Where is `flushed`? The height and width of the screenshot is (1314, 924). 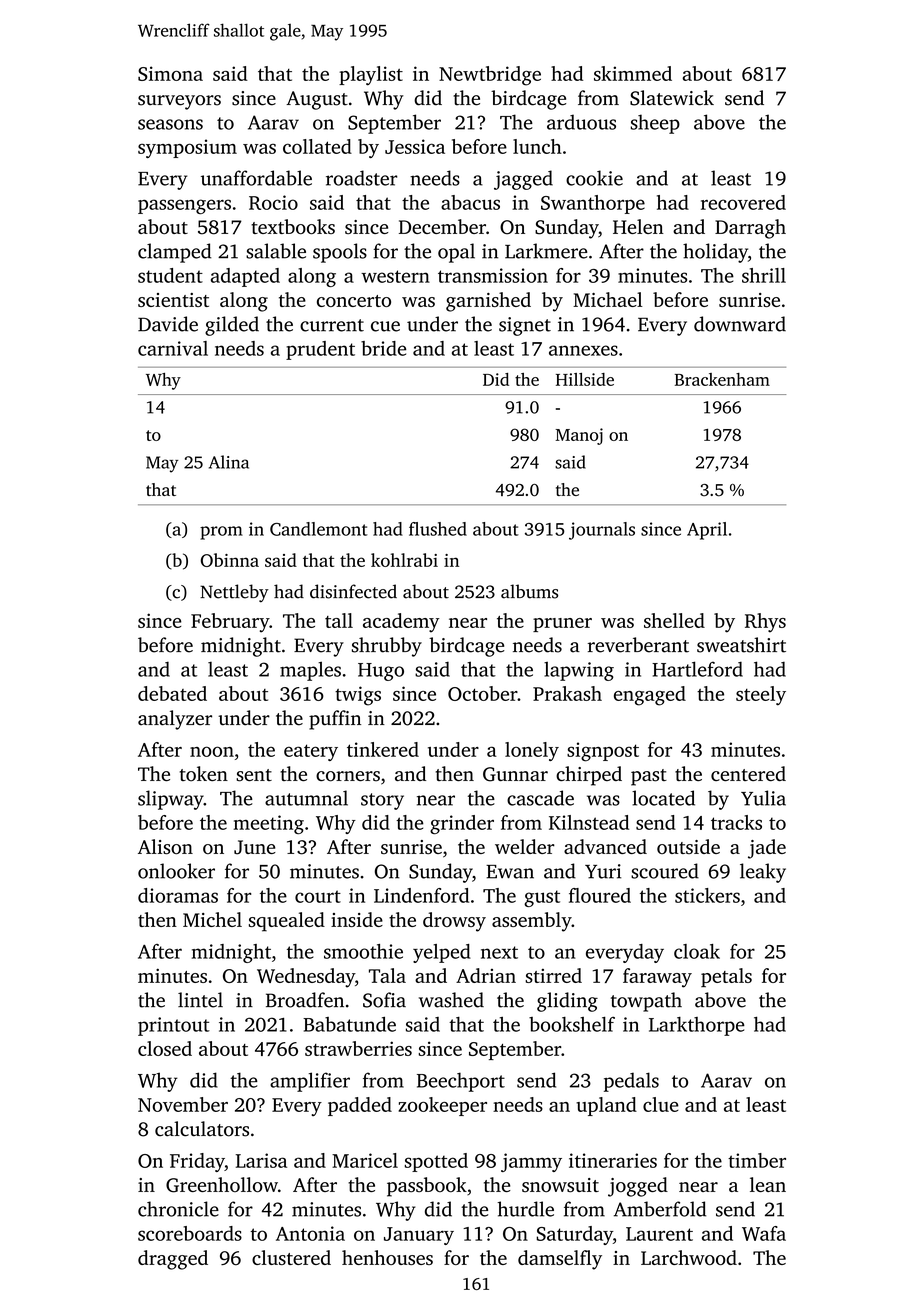
flushed is located at coordinates (438, 529).
